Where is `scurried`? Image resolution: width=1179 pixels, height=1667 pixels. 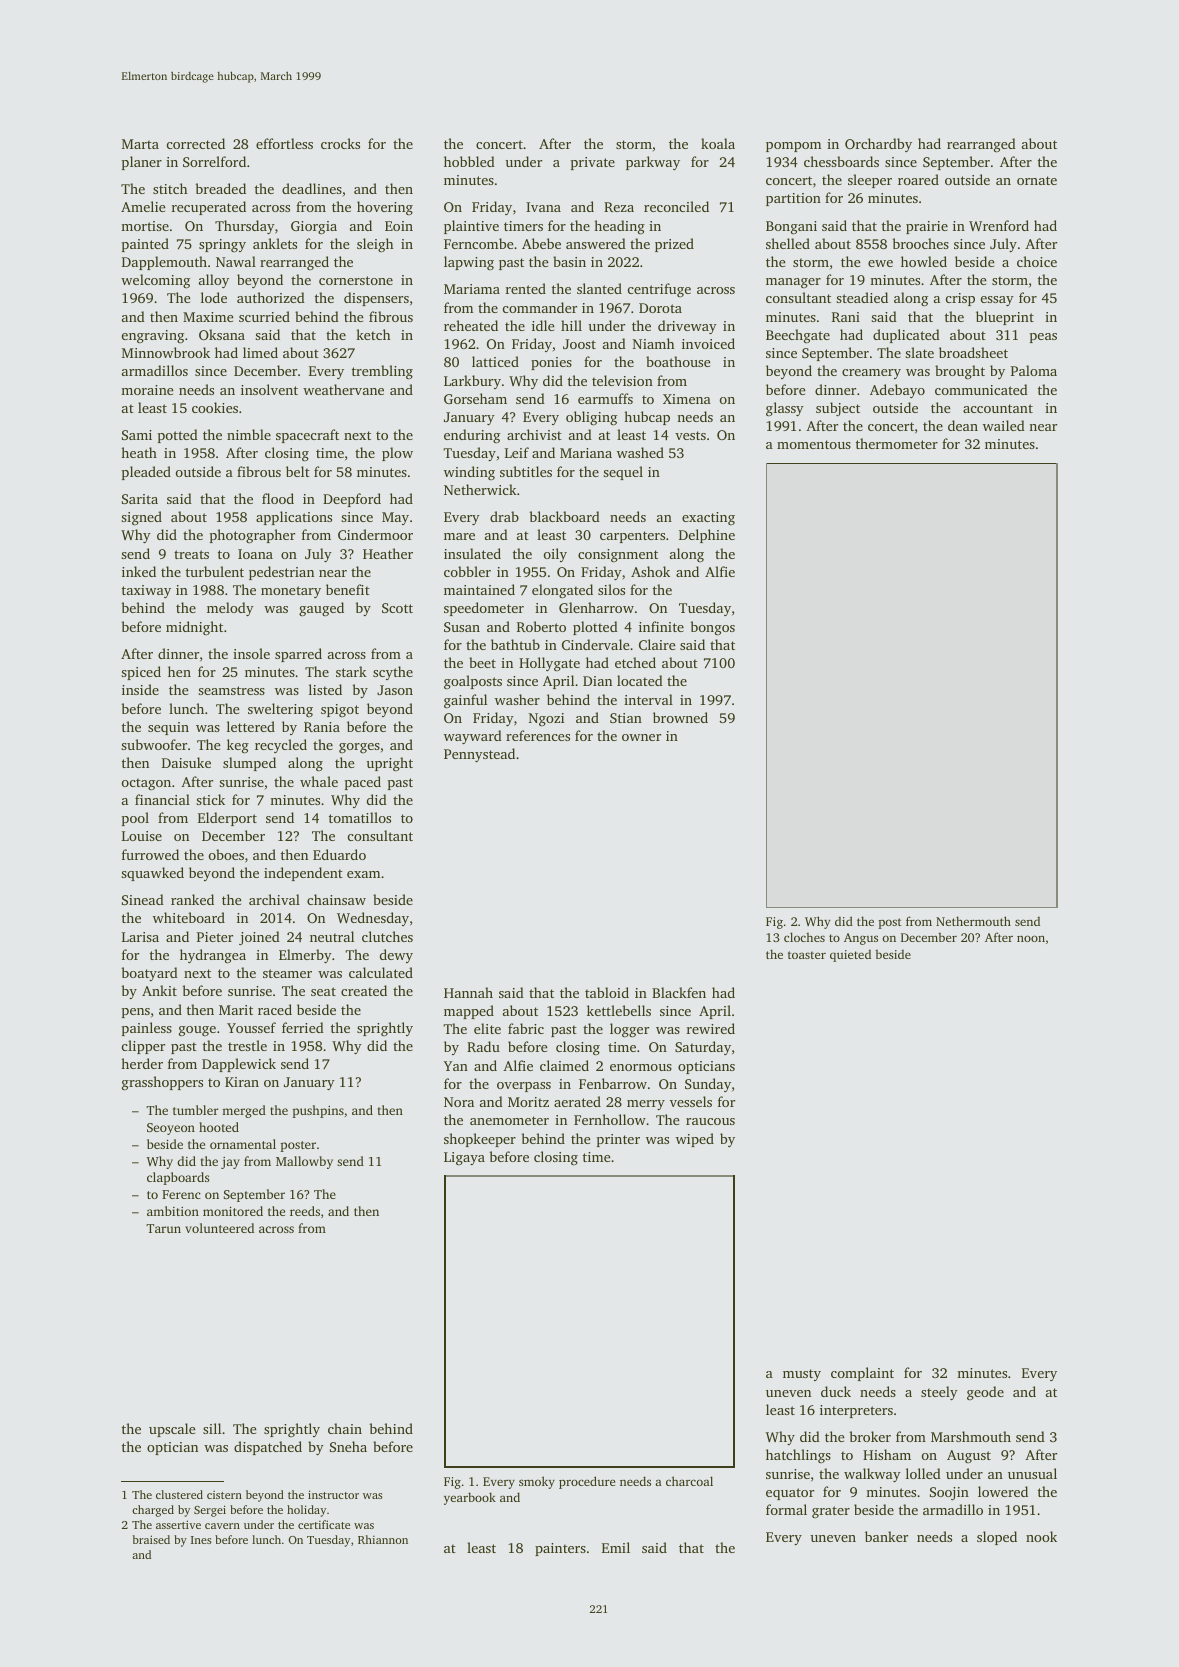
scurried is located at coordinates (264, 316).
